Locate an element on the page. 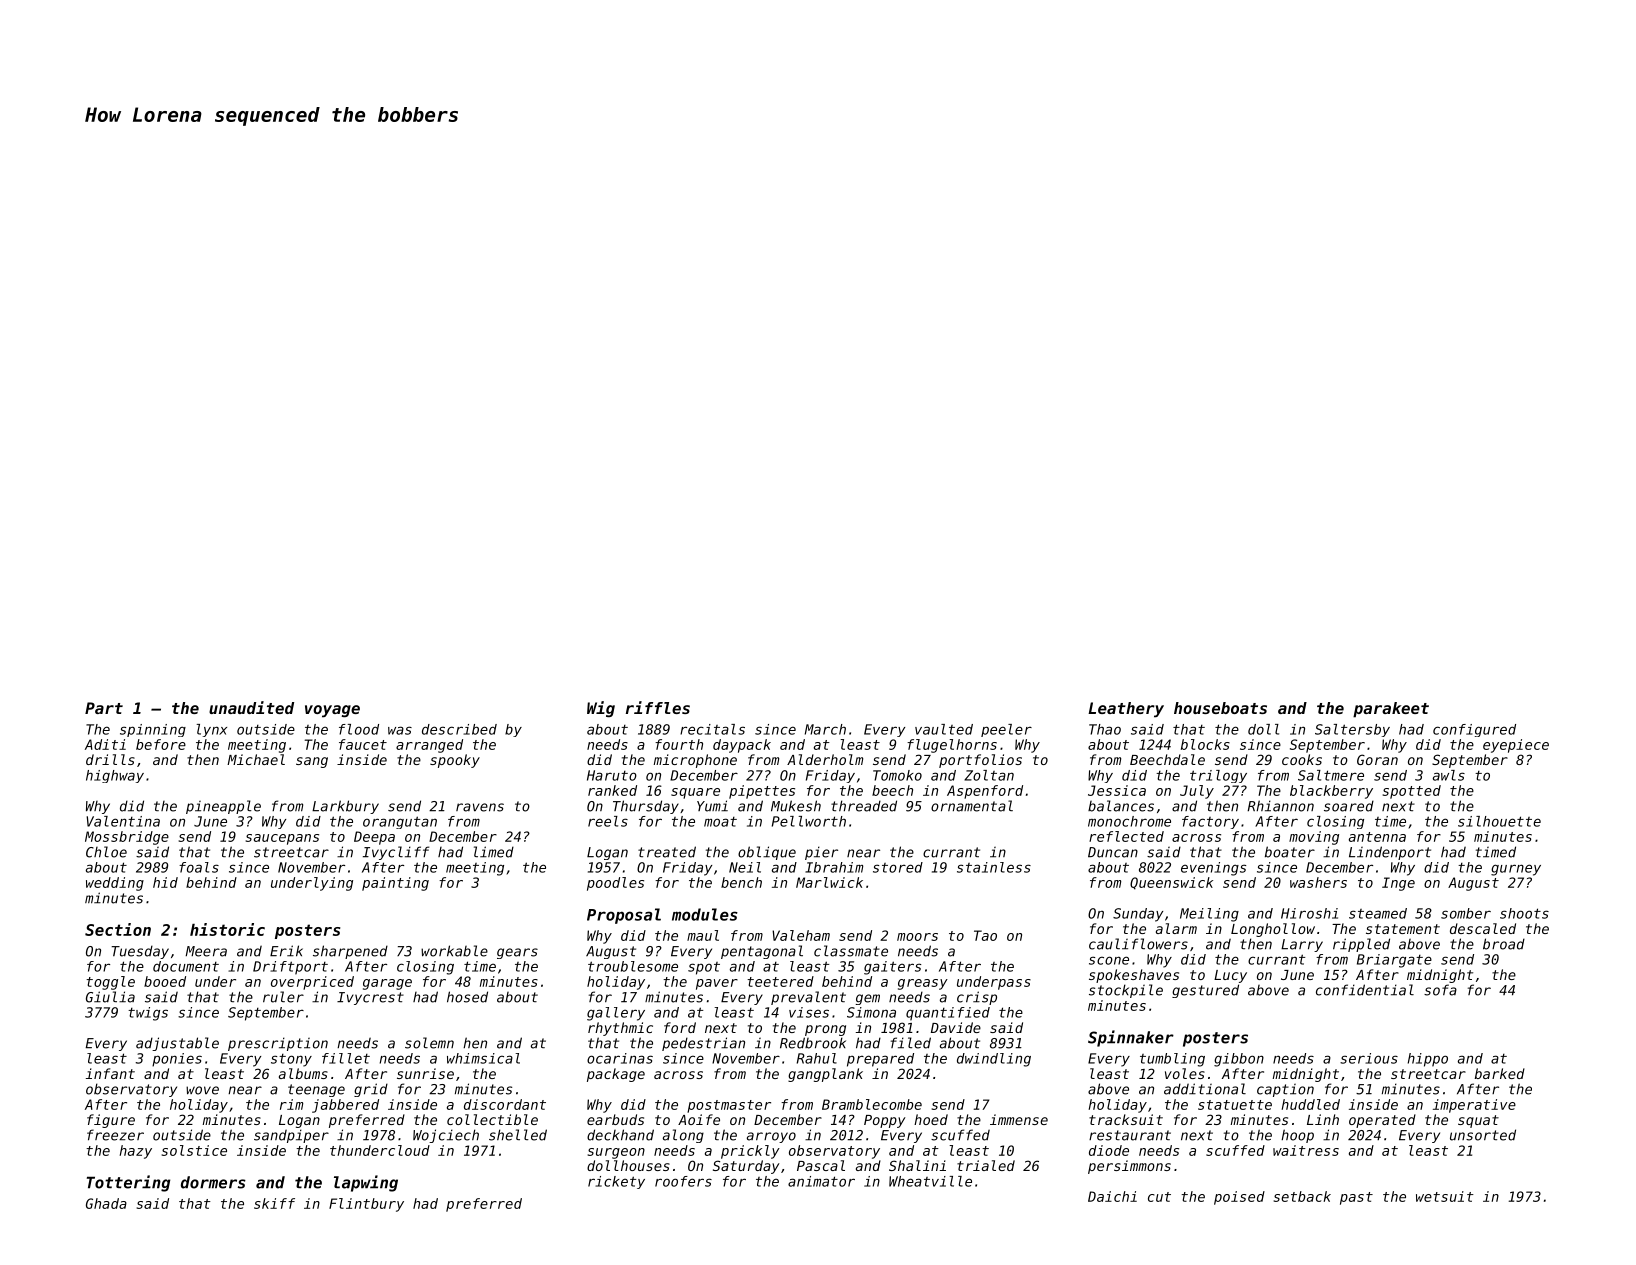 The image size is (1636, 1265). Goran is located at coordinates (1377, 759).
